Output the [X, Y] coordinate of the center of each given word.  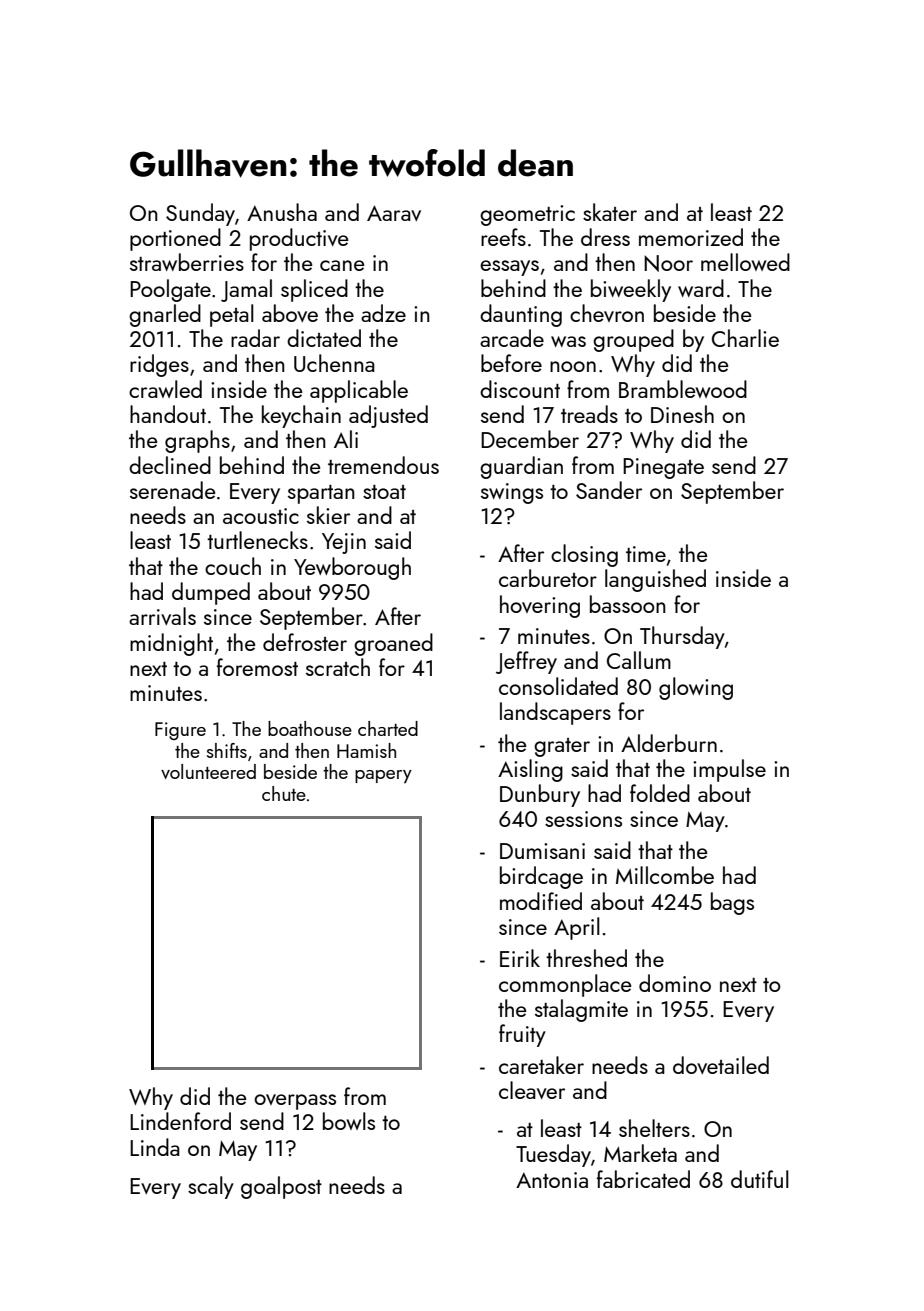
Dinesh [682, 414]
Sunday [200, 214]
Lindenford [180, 1121]
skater [610, 212]
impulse [729, 770]
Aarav [394, 213]
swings [512, 493]
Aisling [530, 770]
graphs [197, 441]
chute [284, 793]
